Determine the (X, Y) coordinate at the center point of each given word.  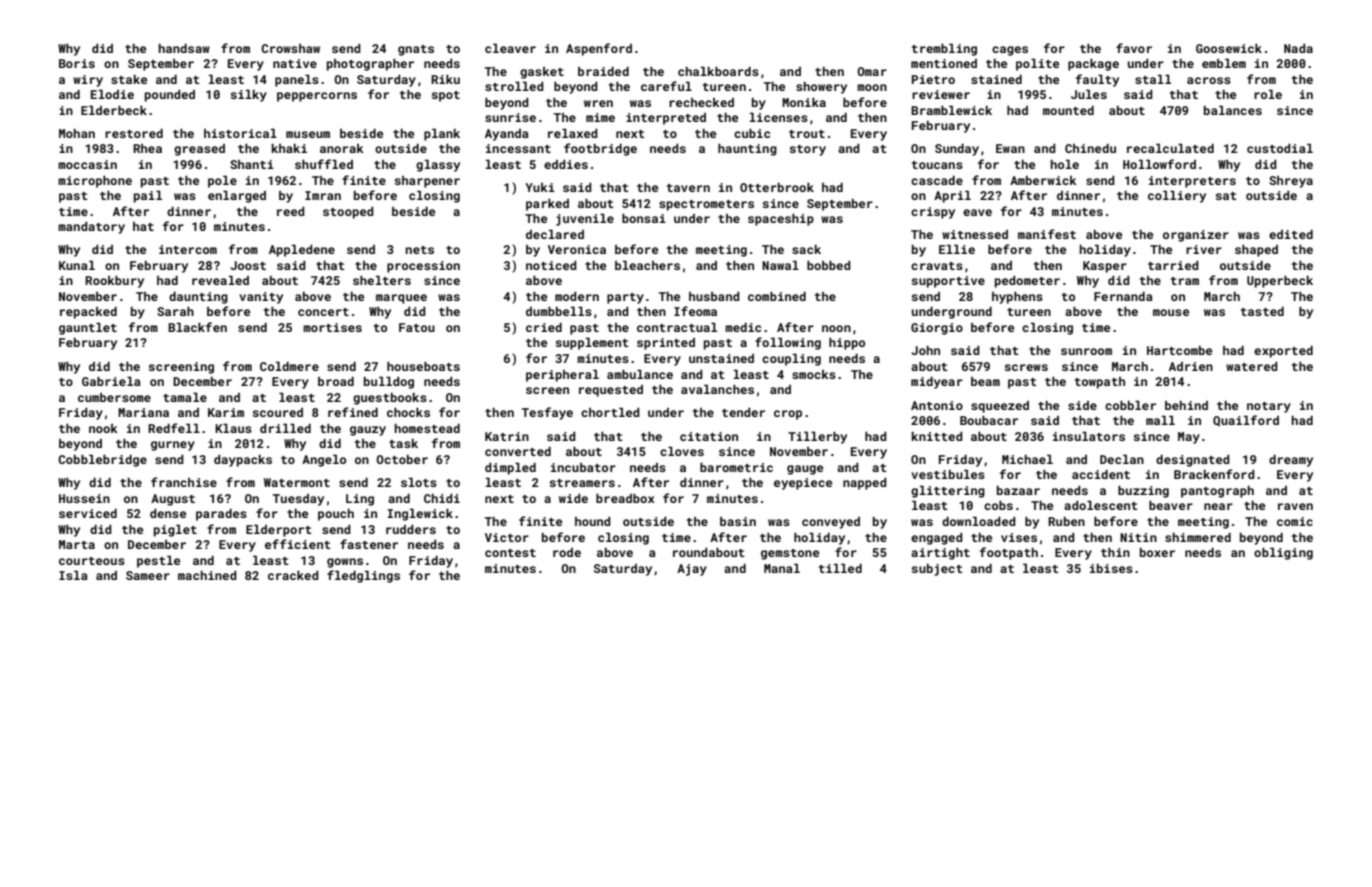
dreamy (1291, 461)
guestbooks (390, 399)
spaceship (781, 220)
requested (611, 391)
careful (666, 86)
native (295, 63)
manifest (1047, 234)
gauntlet (88, 328)
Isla (73, 575)
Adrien (1191, 366)
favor (1134, 48)
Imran (323, 195)
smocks (814, 374)
